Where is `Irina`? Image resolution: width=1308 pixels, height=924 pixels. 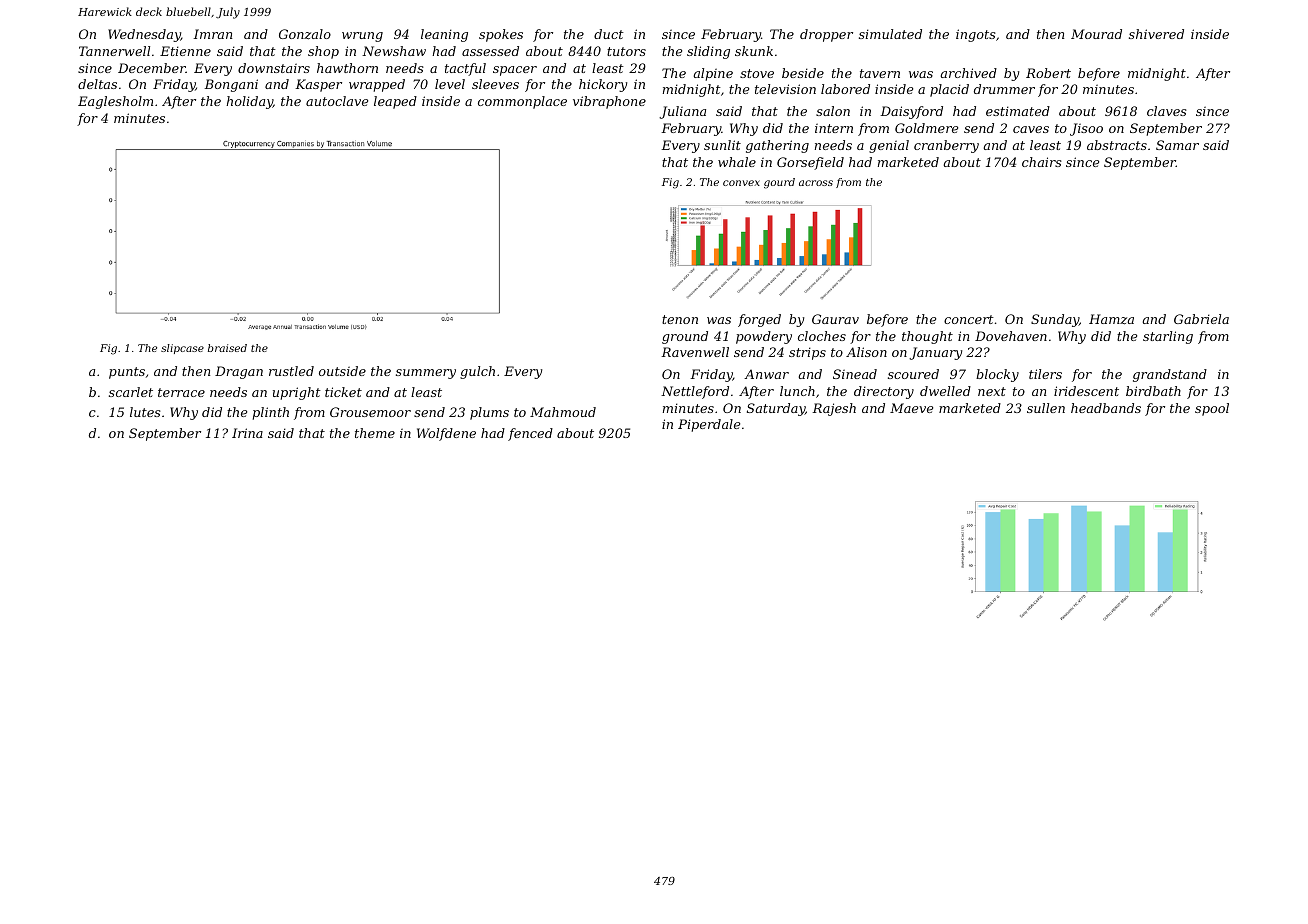
Irina is located at coordinates (247, 433).
